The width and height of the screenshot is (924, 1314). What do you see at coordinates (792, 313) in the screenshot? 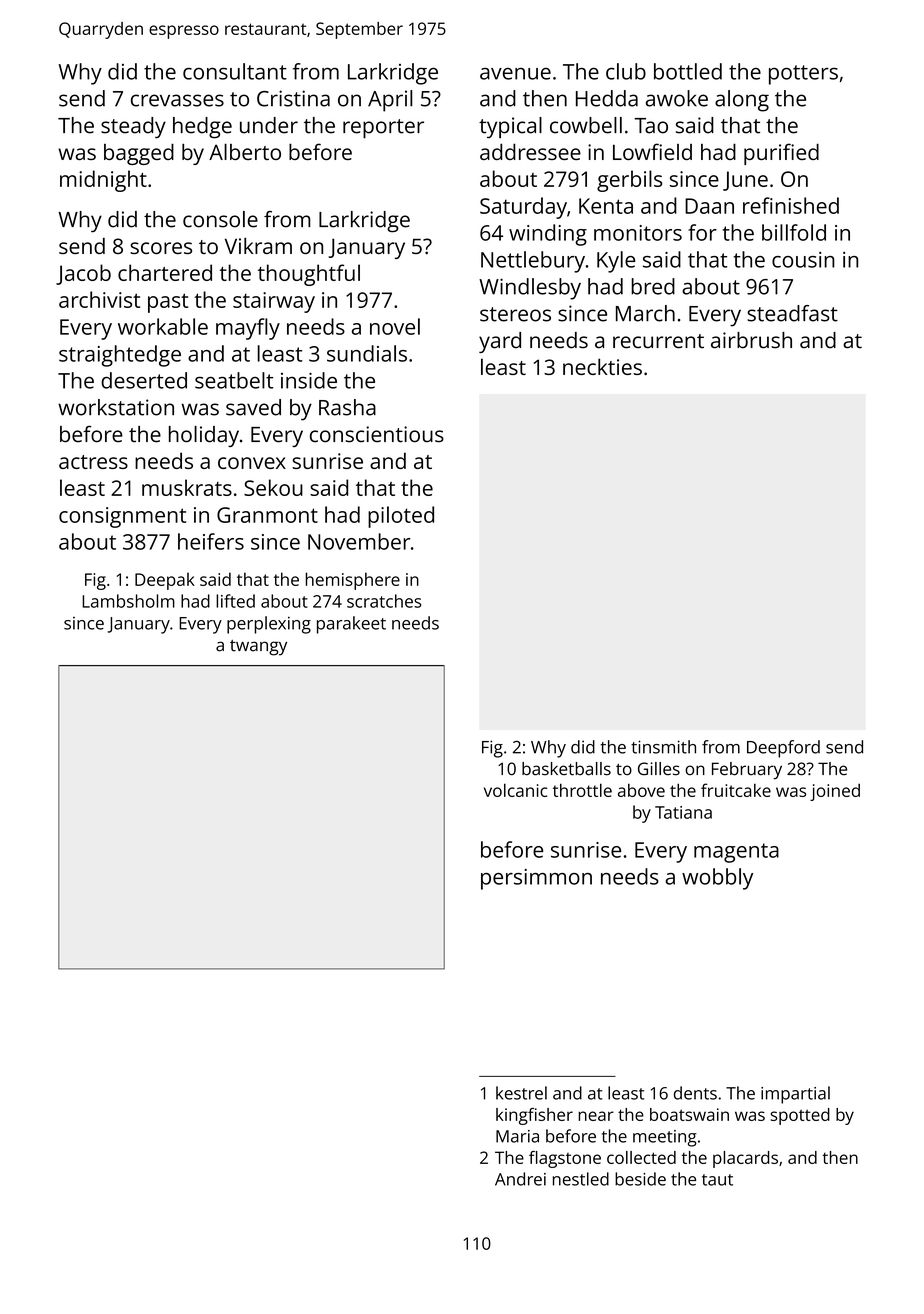
I see `steadfast` at bounding box center [792, 313].
